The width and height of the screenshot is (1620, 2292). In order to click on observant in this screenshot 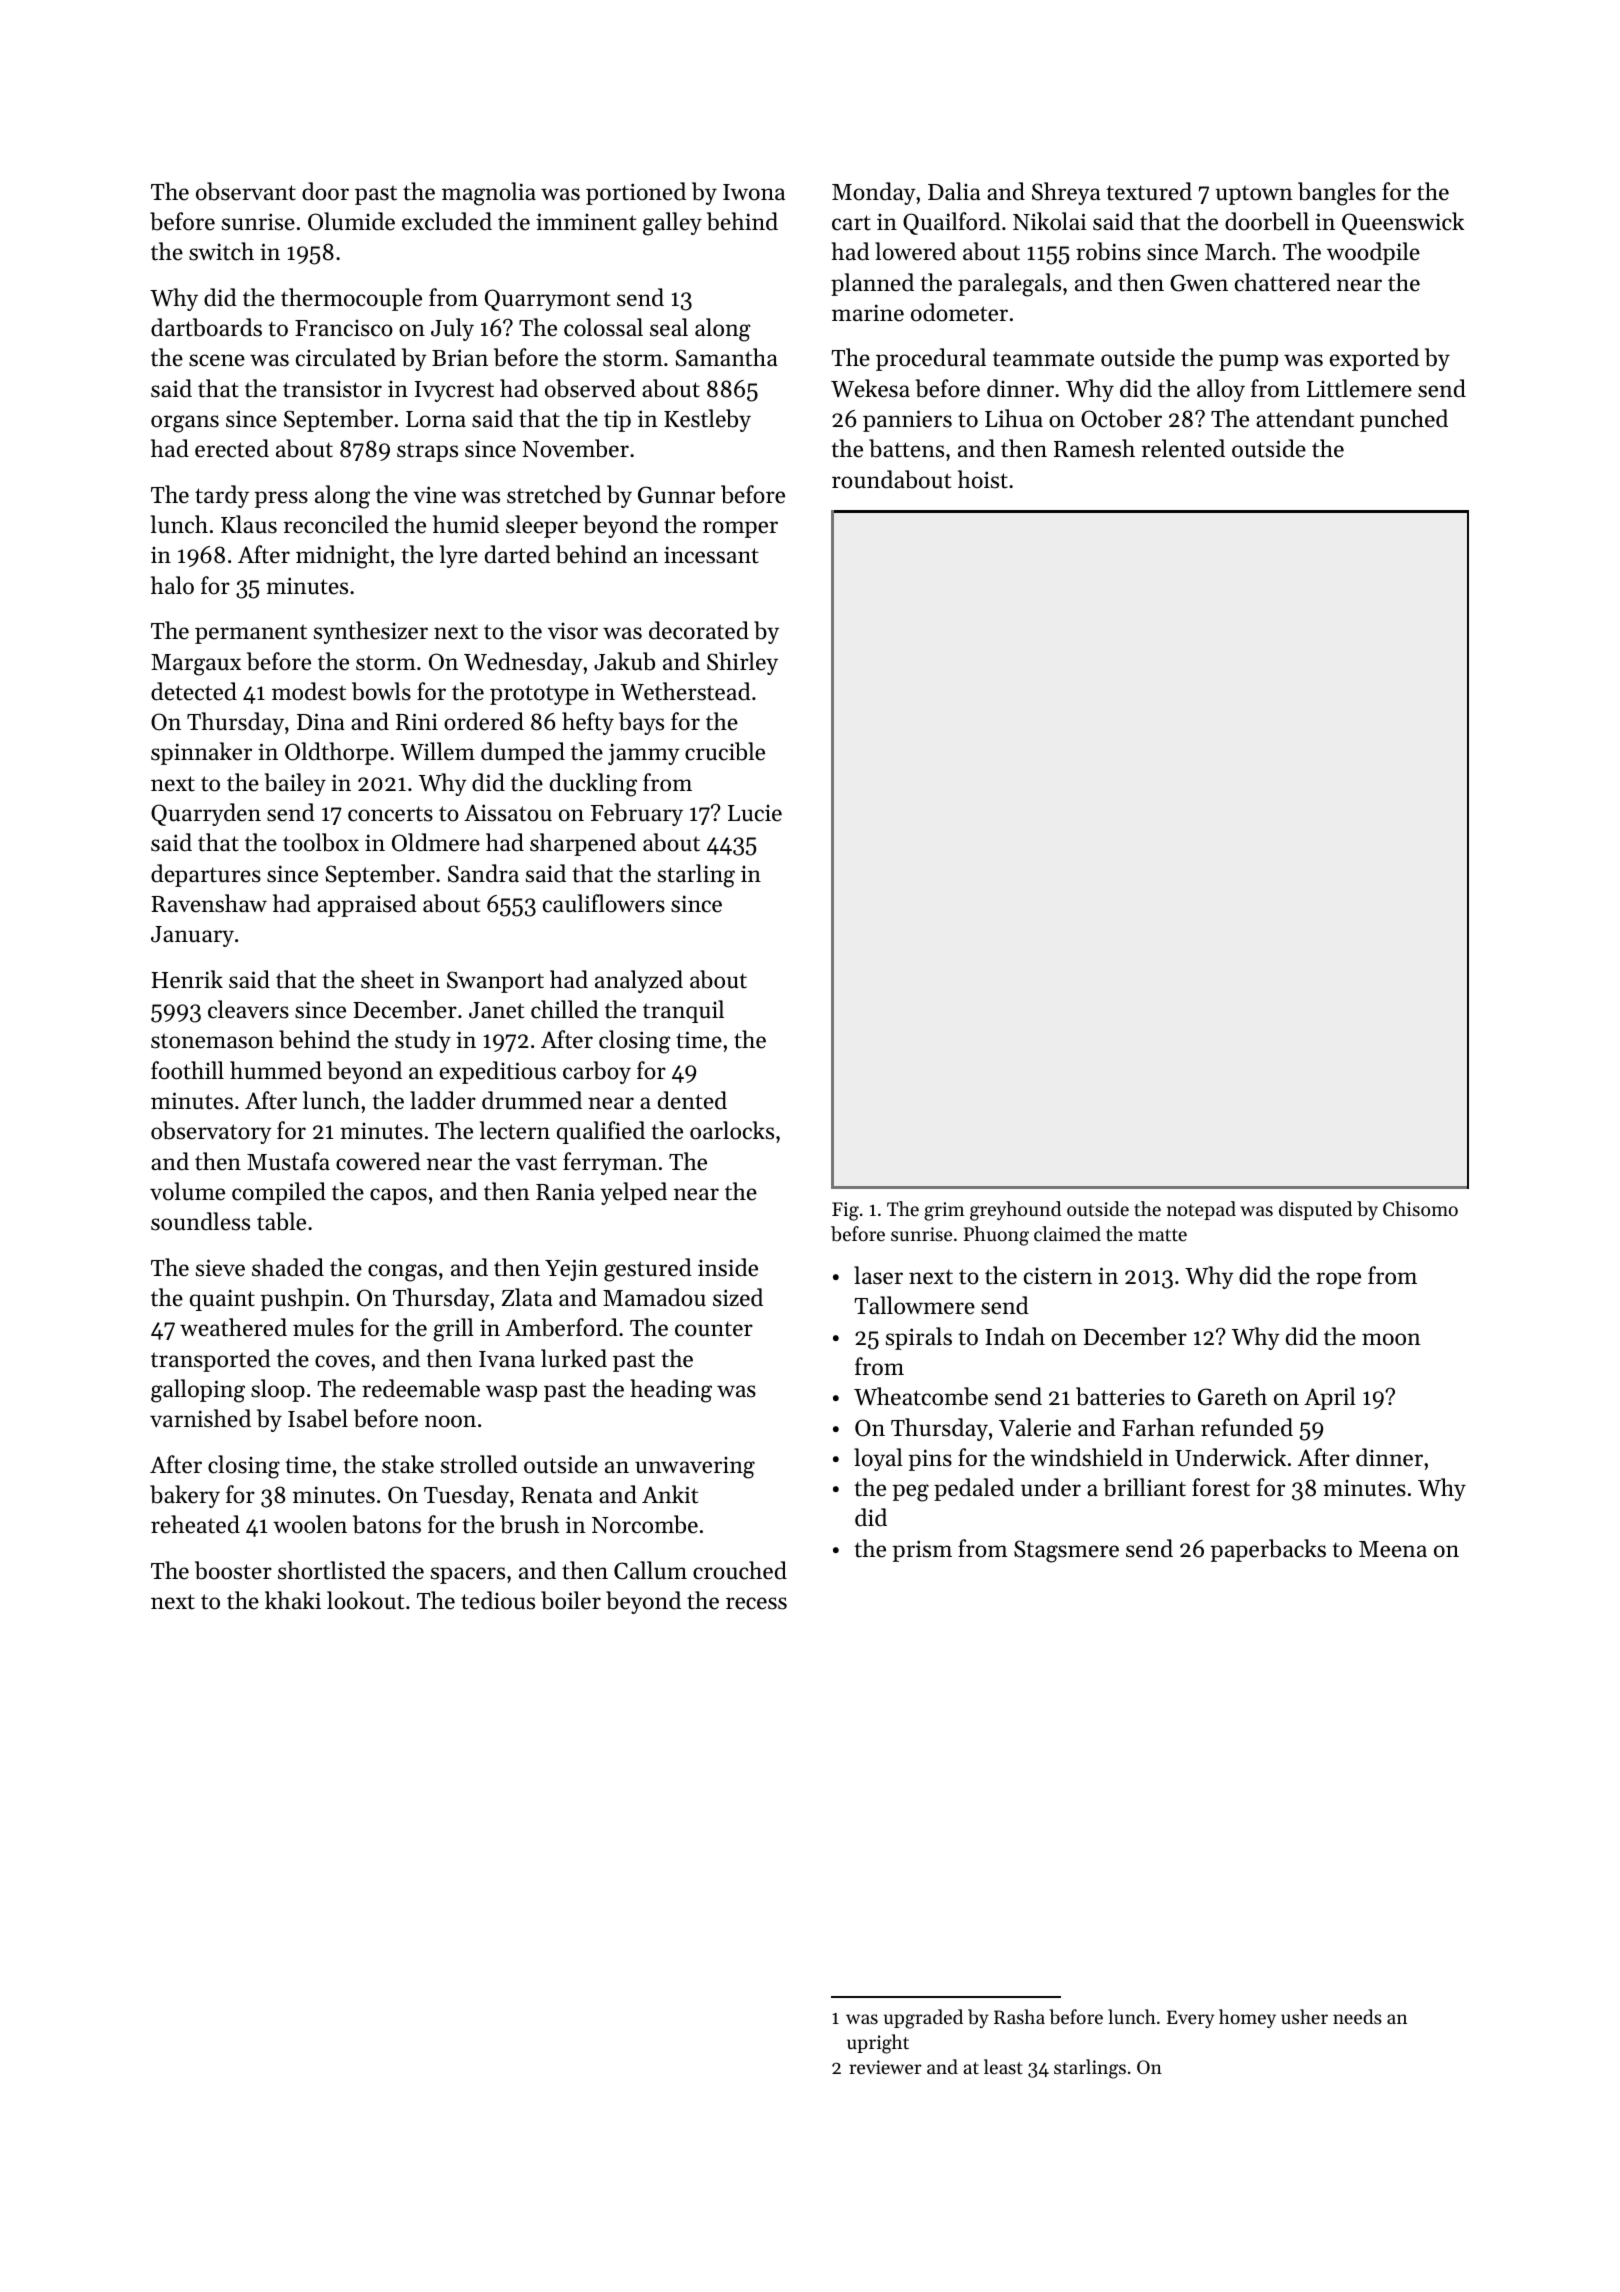, I will do `click(246, 191)`.
